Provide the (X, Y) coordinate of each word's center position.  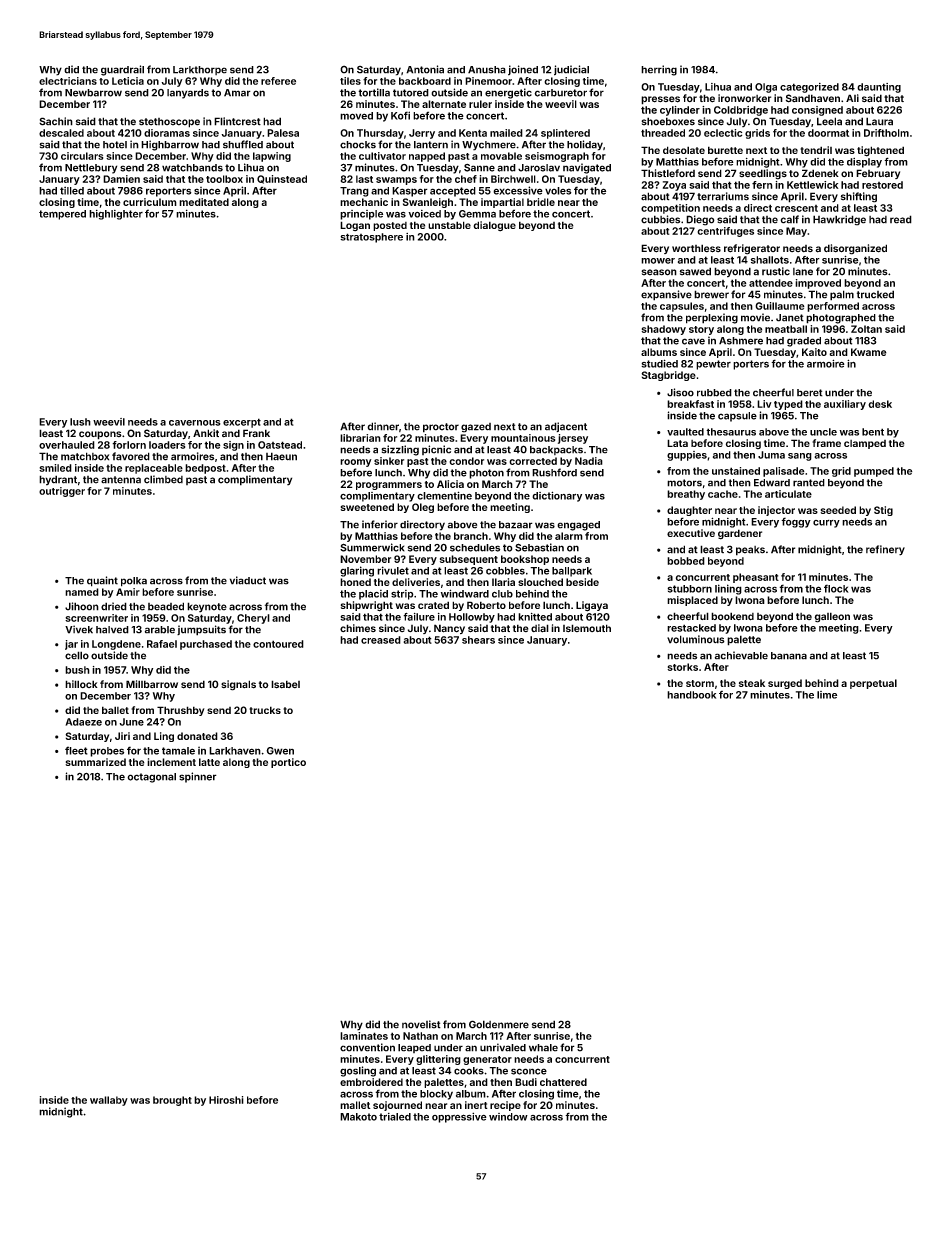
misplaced (692, 601)
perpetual (873, 684)
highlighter (116, 215)
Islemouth (587, 628)
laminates (364, 1036)
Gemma (477, 214)
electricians (68, 81)
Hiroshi (226, 1100)
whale (543, 1048)
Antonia (425, 69)
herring (659, 70)
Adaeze (83, 722)
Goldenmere (499, 1024)
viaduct (248, 580)
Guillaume (780, 306)
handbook (691, 695)
